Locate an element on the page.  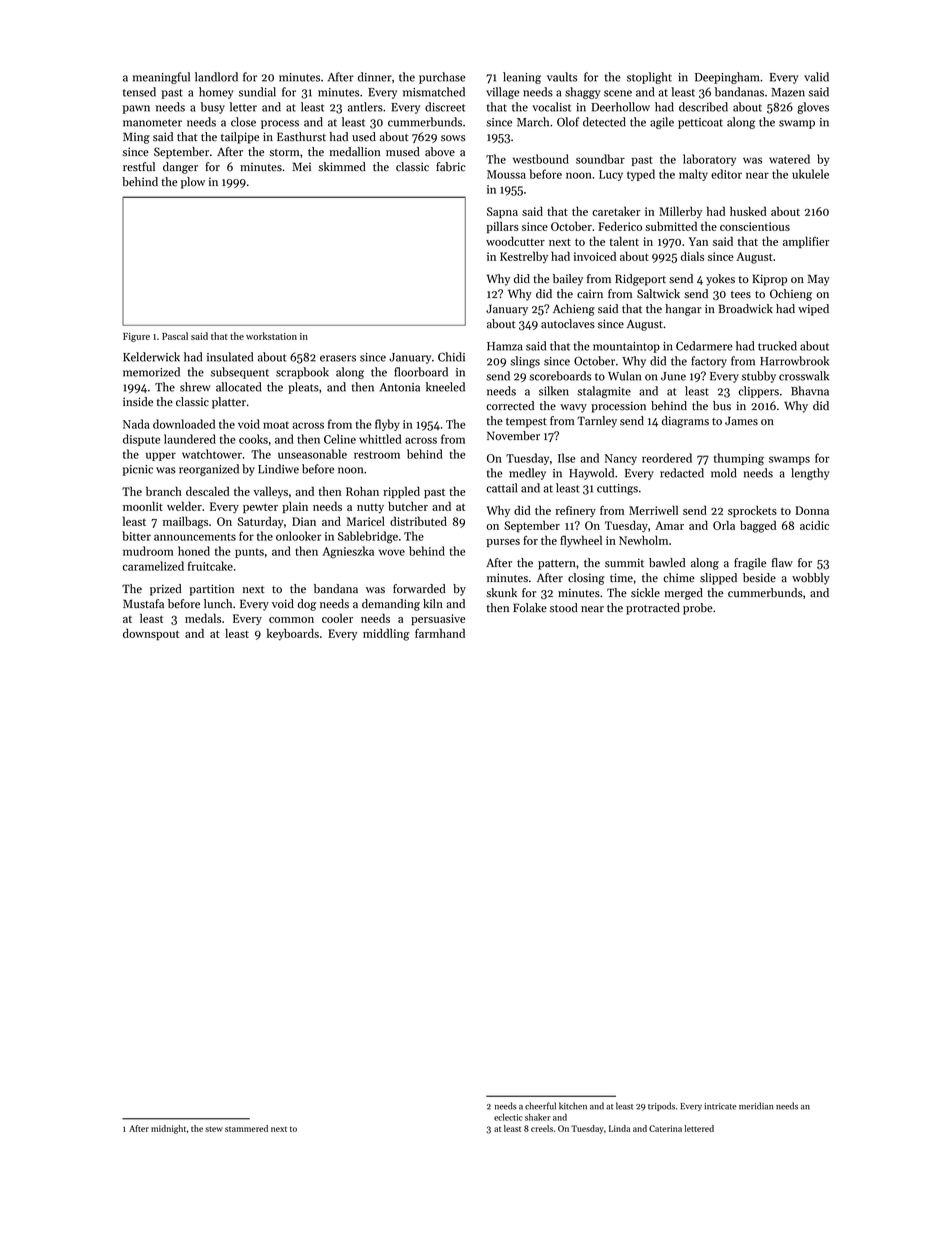
workstation is located at coordinates (271, 336).
